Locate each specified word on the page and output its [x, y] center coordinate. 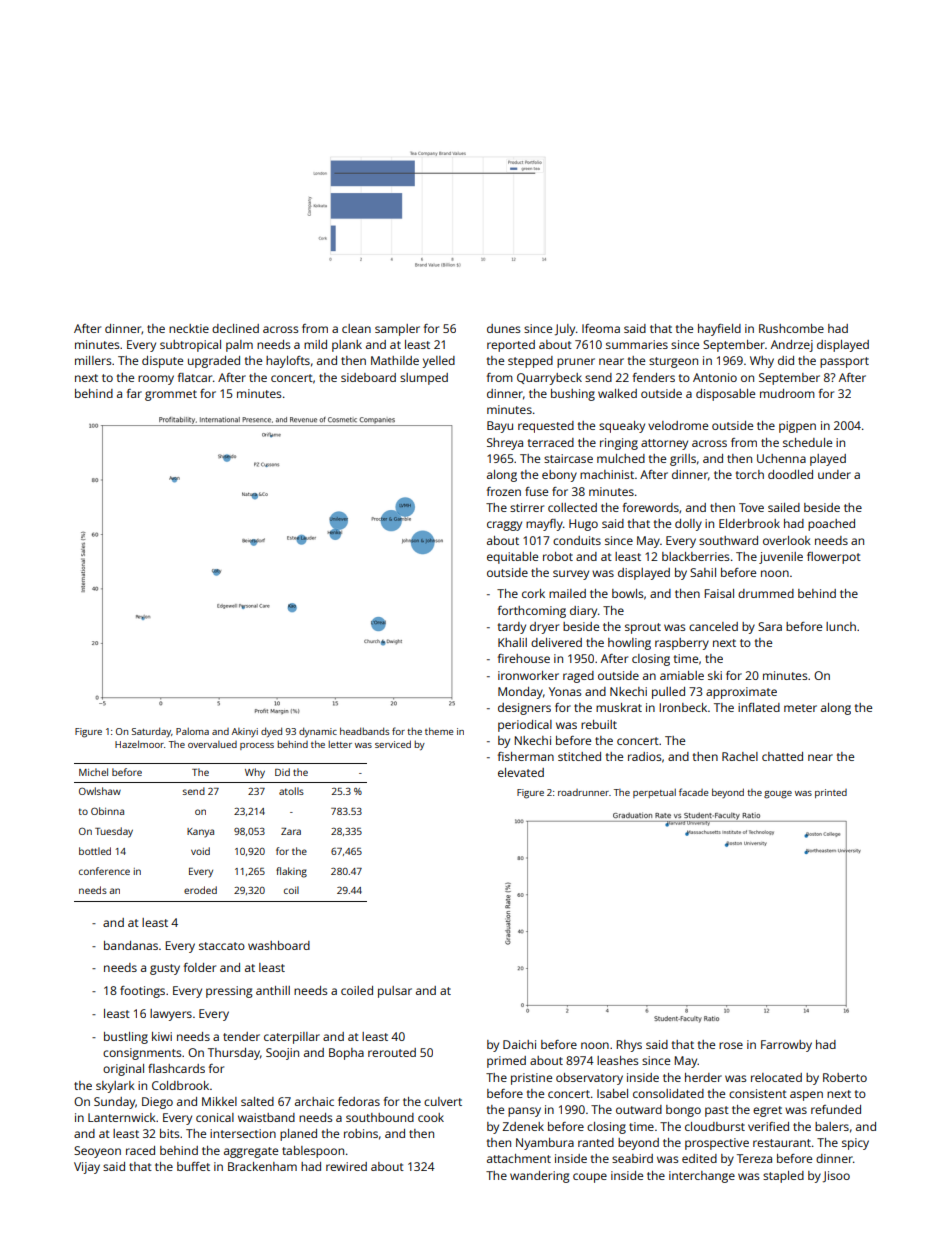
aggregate [251, 1152]
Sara [770, 626]
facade [693, 792]
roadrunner [583, 792]
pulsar [395, 992]
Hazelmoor [139, 744]
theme [439, 731]
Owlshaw [100, 791]
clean [356, 328]
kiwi [162, 1036]
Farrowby [786, 1046]
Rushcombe [791, 328]
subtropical [190, 346]
